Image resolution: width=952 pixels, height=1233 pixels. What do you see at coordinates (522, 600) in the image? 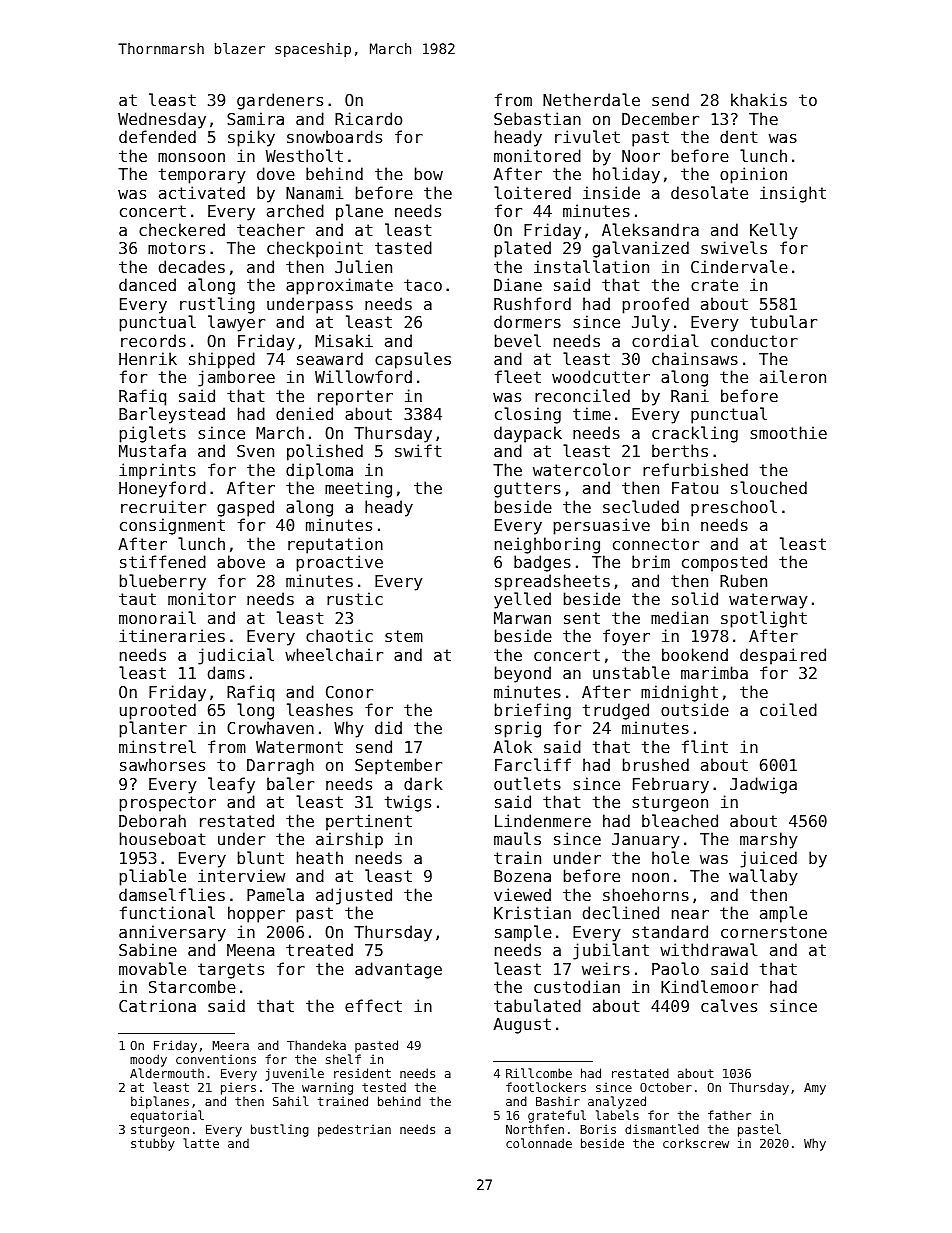
I see `yelled` at bounding box center [522, 600].
